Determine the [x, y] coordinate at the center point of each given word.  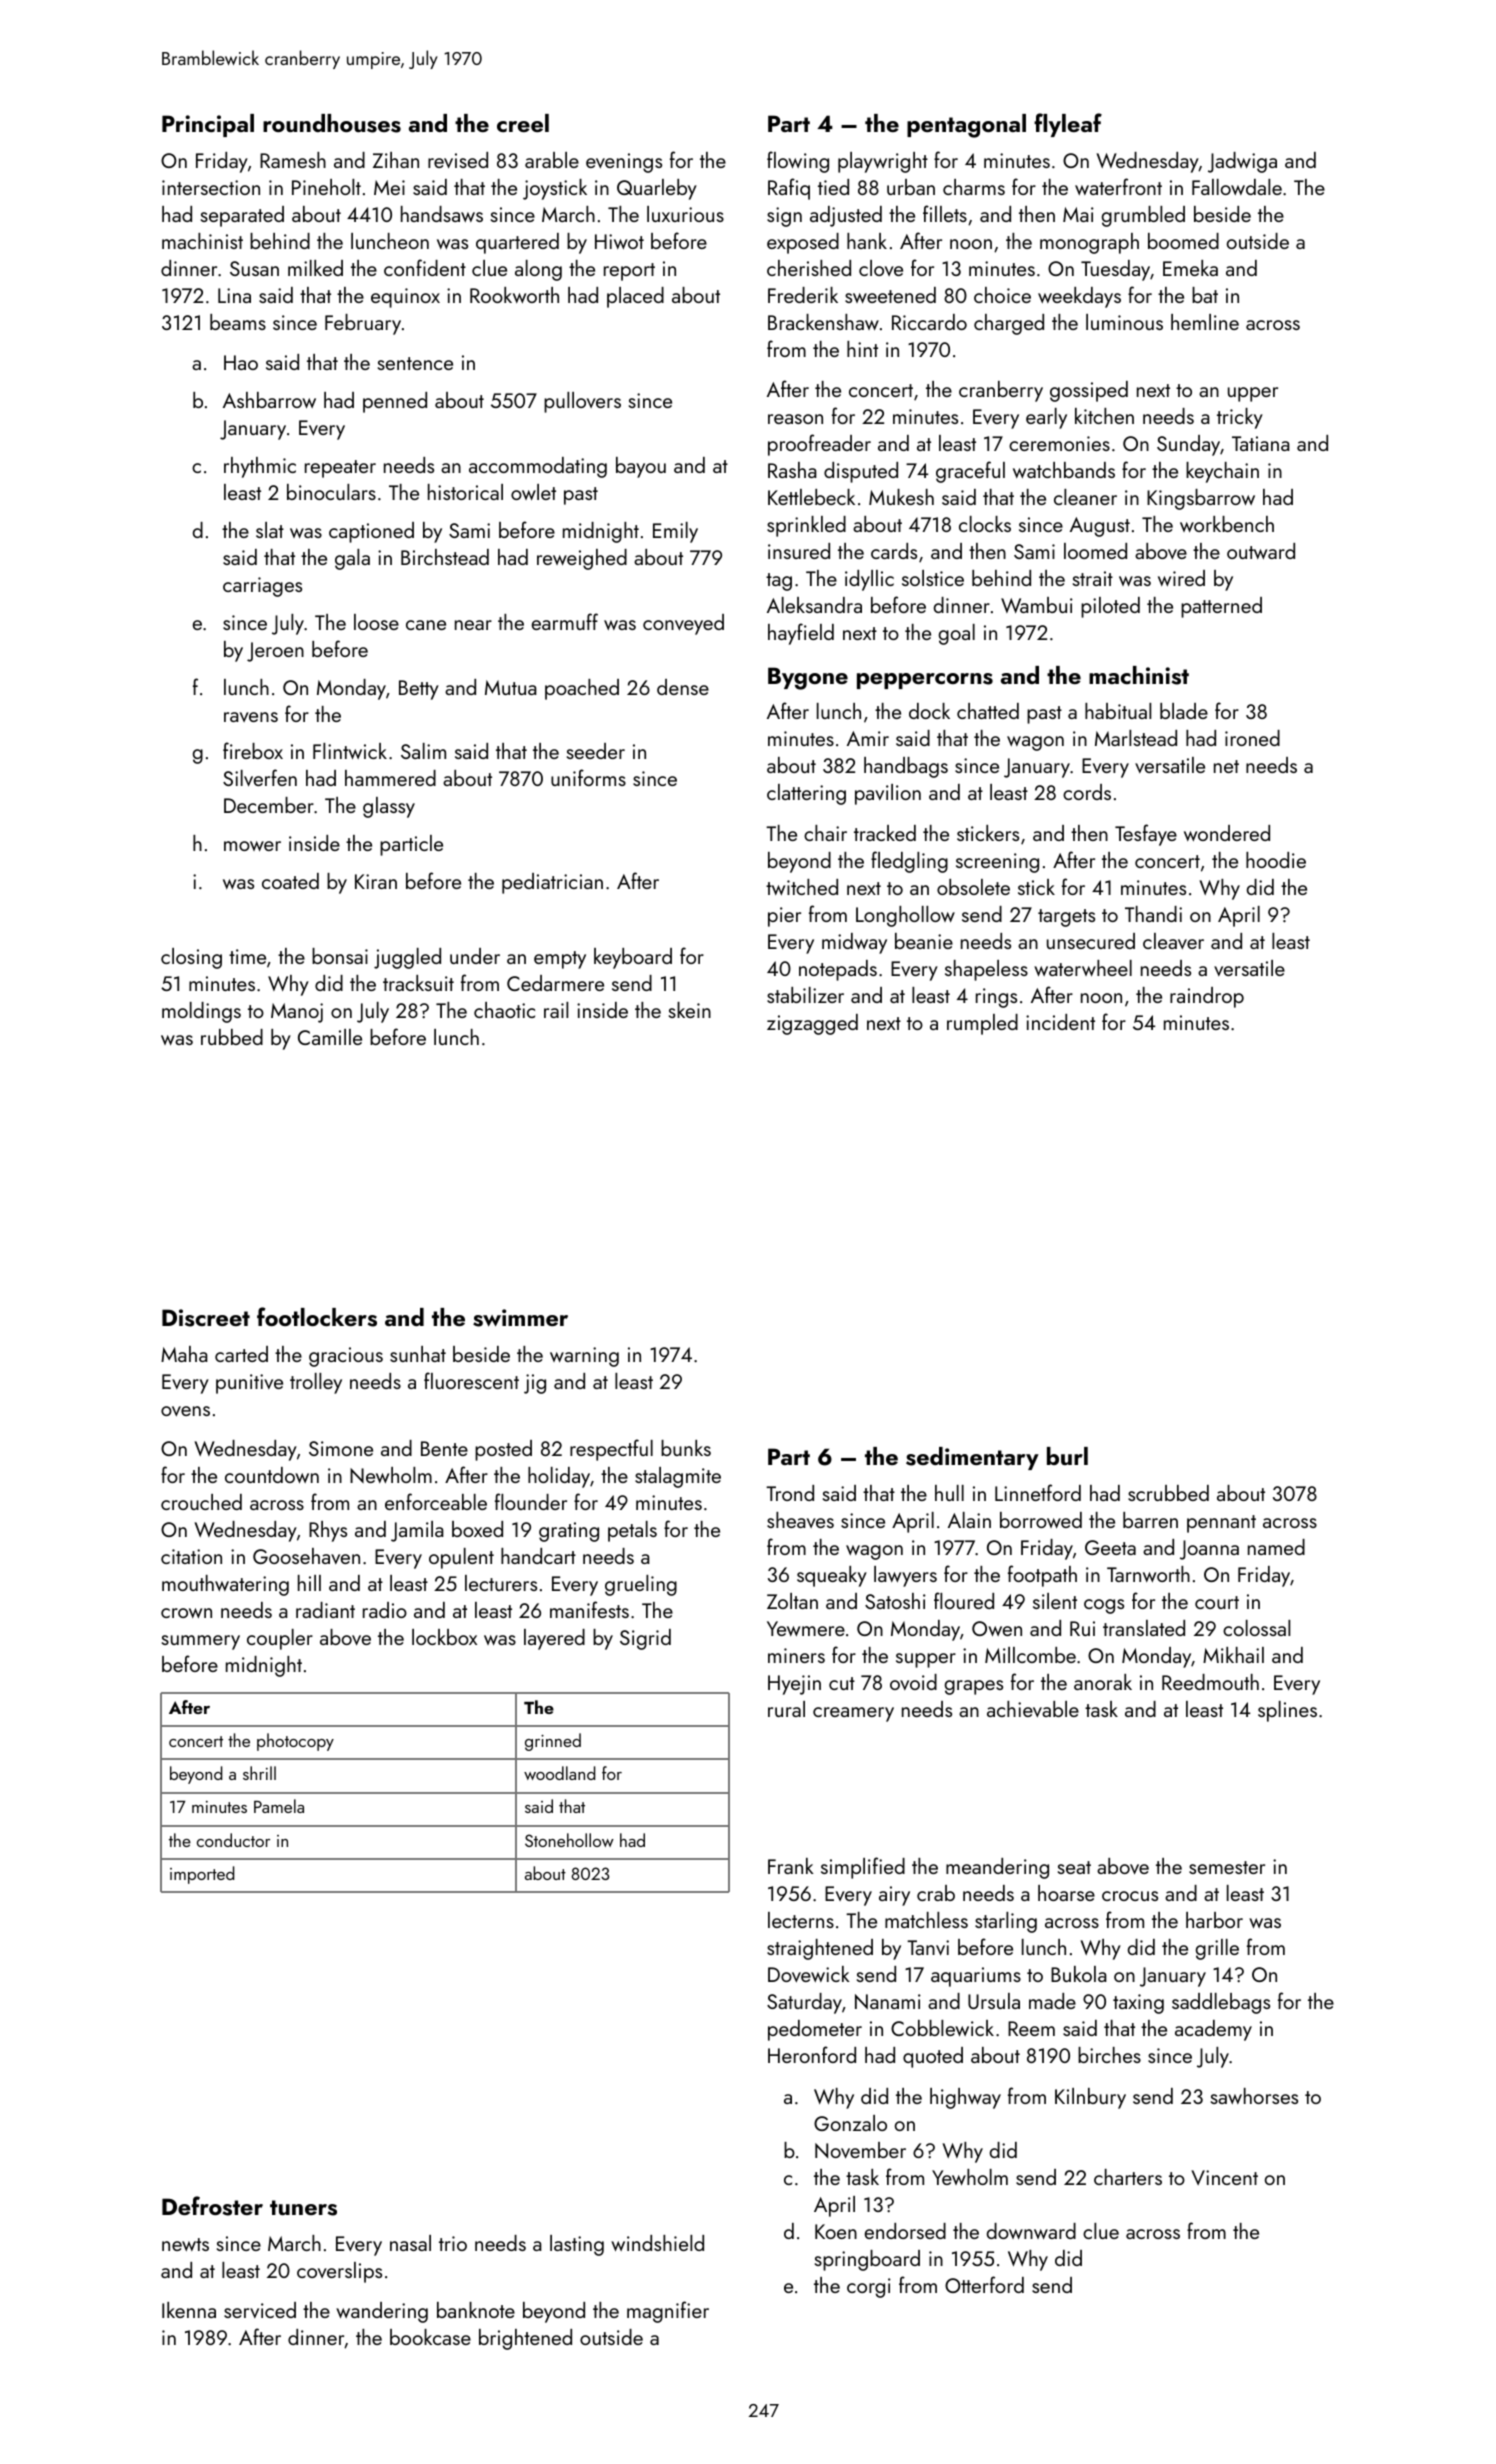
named [1276, 1547]
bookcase [430, 2337]
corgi [869, 2288]
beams [238, 322]
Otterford [984, 2284]
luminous [1124, 322]
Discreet [206, 1318]
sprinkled [806, 526]
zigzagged [812, 1024]
